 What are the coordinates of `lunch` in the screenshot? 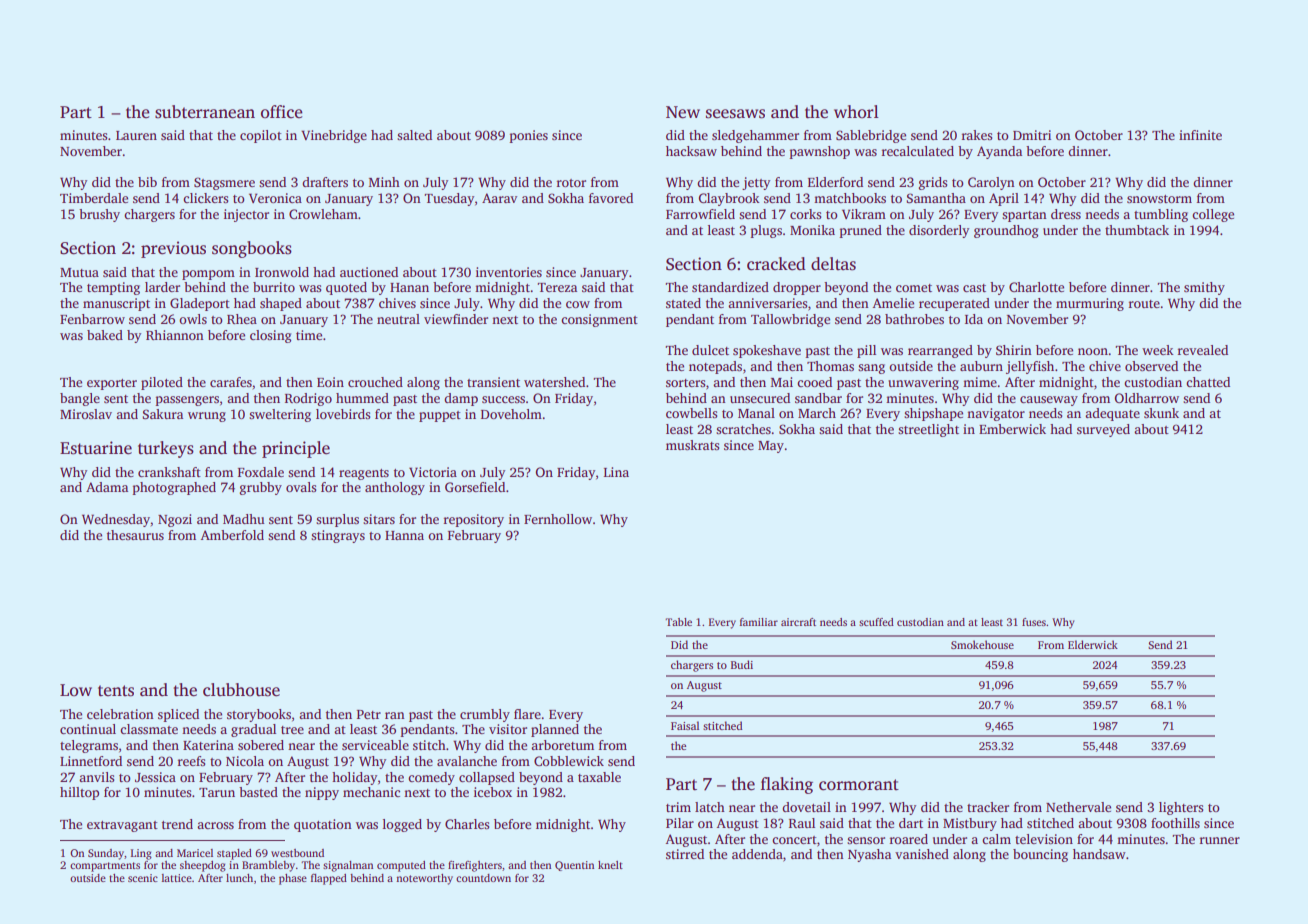 It's located at (239, 878).
